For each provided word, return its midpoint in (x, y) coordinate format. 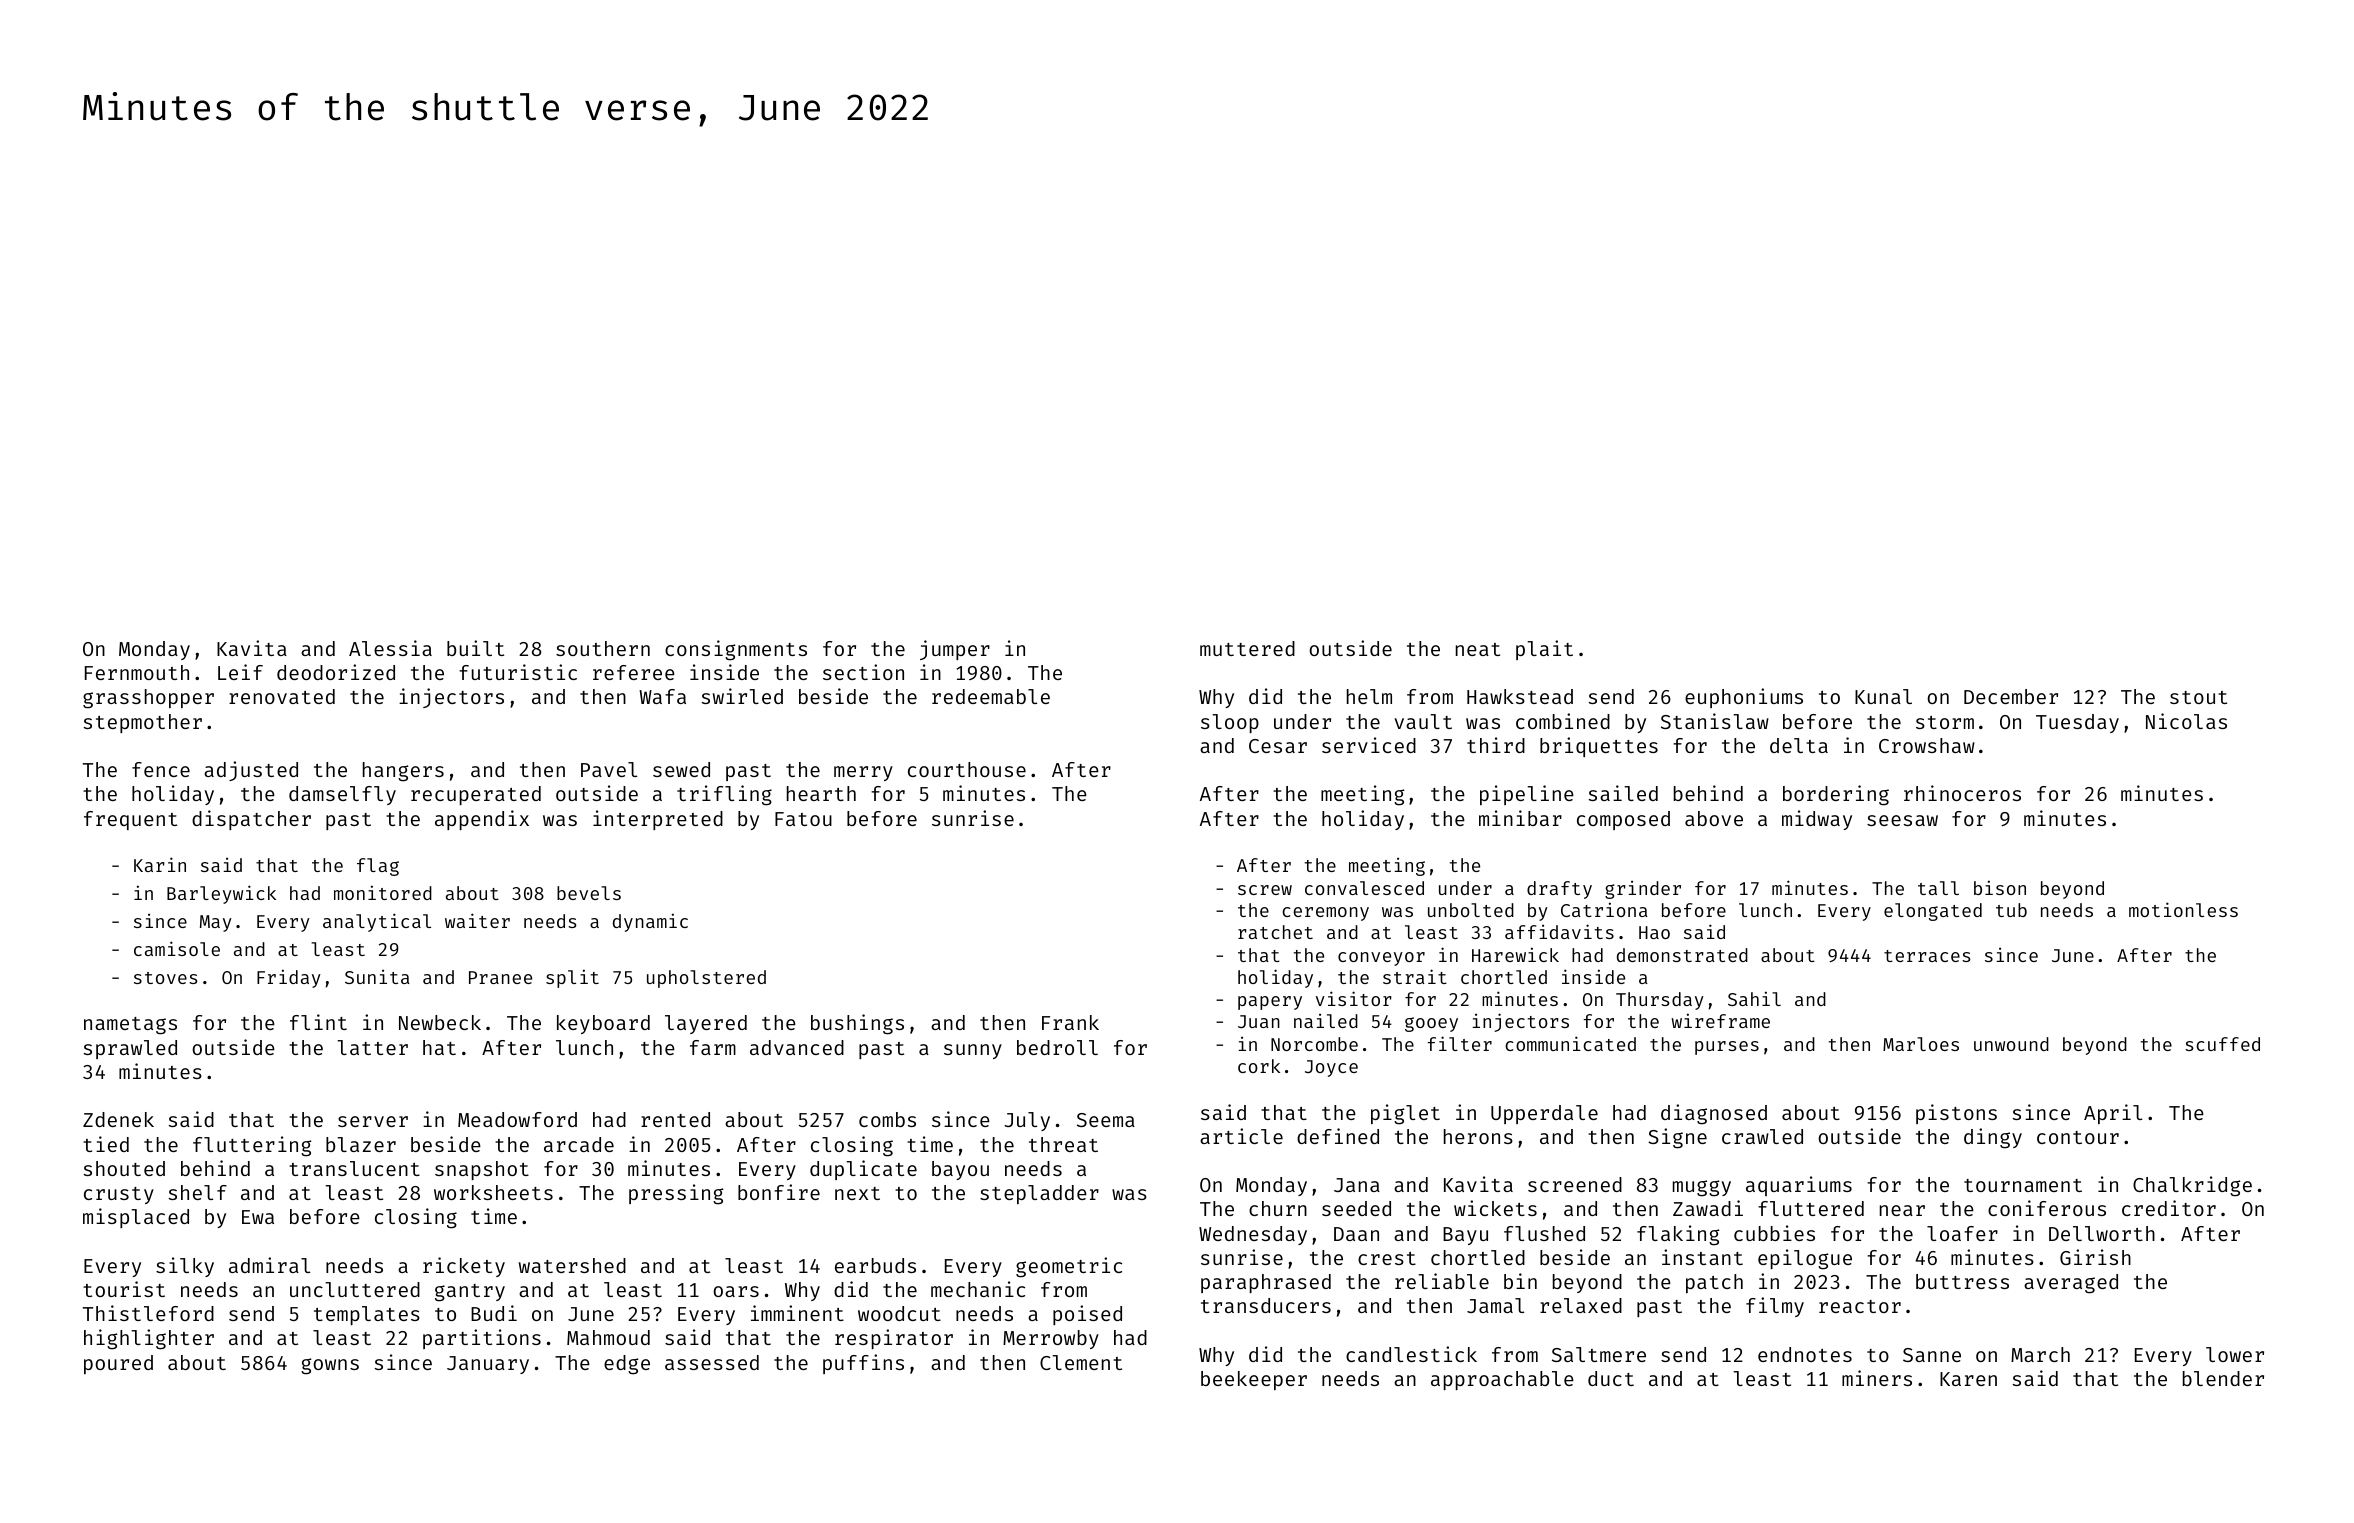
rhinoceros (1962, 793)
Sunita (377, 977)
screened (1575, 1184)
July (1027, 1121)
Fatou (803, 819)
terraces (1927, 956)
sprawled (130, 1049)
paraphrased (1266, 1283)
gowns (330, 1366)
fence (161, 769)
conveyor (1381, 959)
